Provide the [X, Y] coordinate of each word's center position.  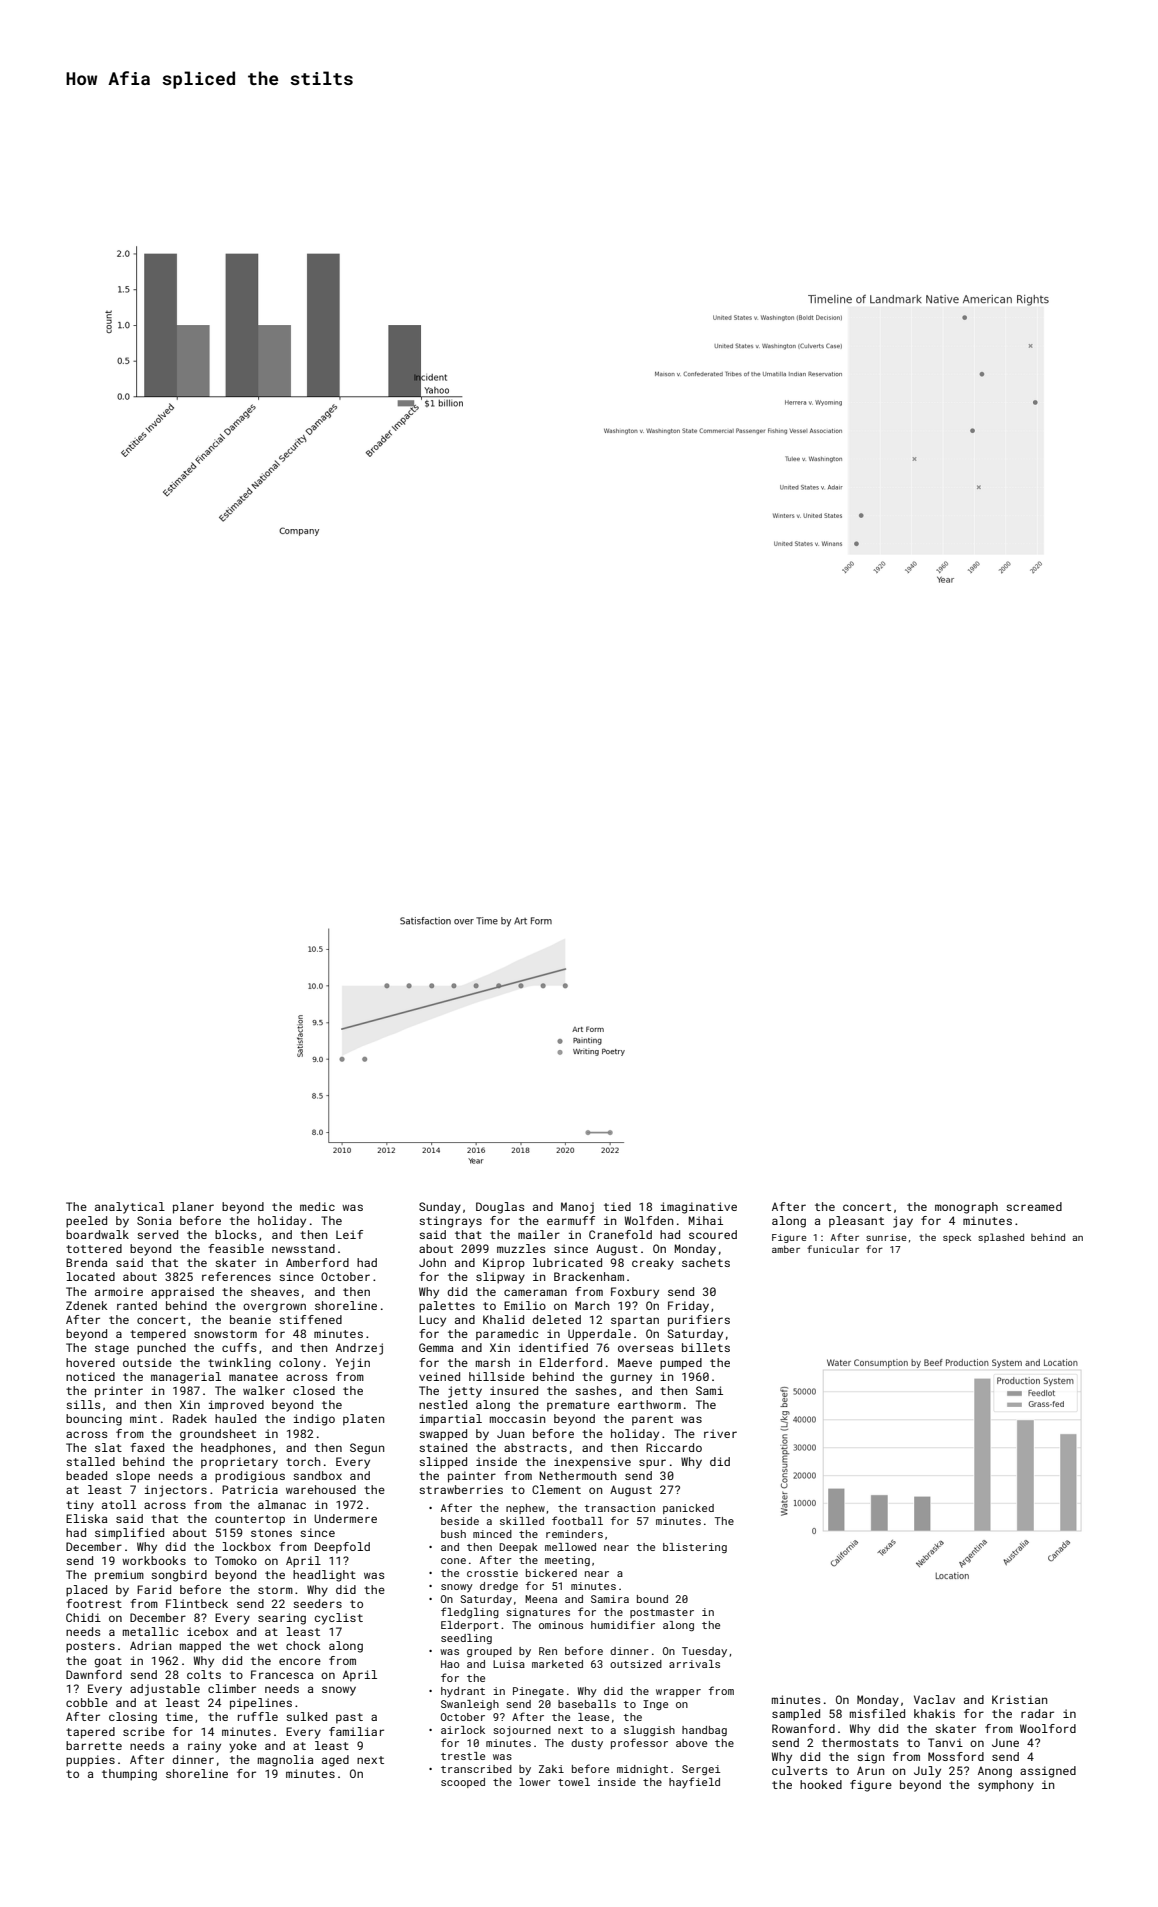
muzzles [521, 1248]
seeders [317, 1603]
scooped [463, 1783]
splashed [1001, 1238]
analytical [130, 1208]
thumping [129, 1775]
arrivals [694, 1664]
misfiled [877, 1713]
